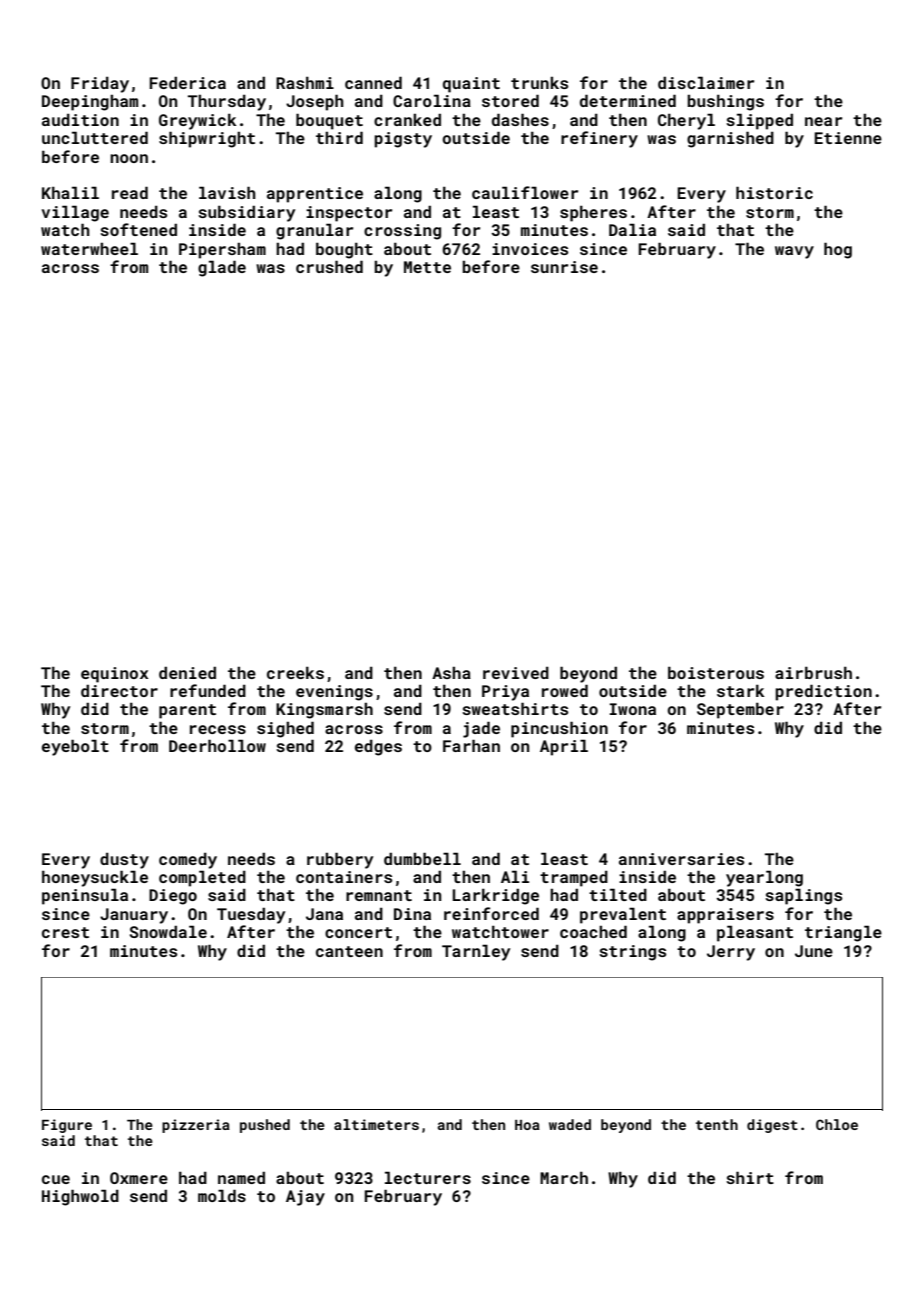  What do you see at coordinates (451, 673) in the page?
I see `Asha` at bounding box center [451, 673].
